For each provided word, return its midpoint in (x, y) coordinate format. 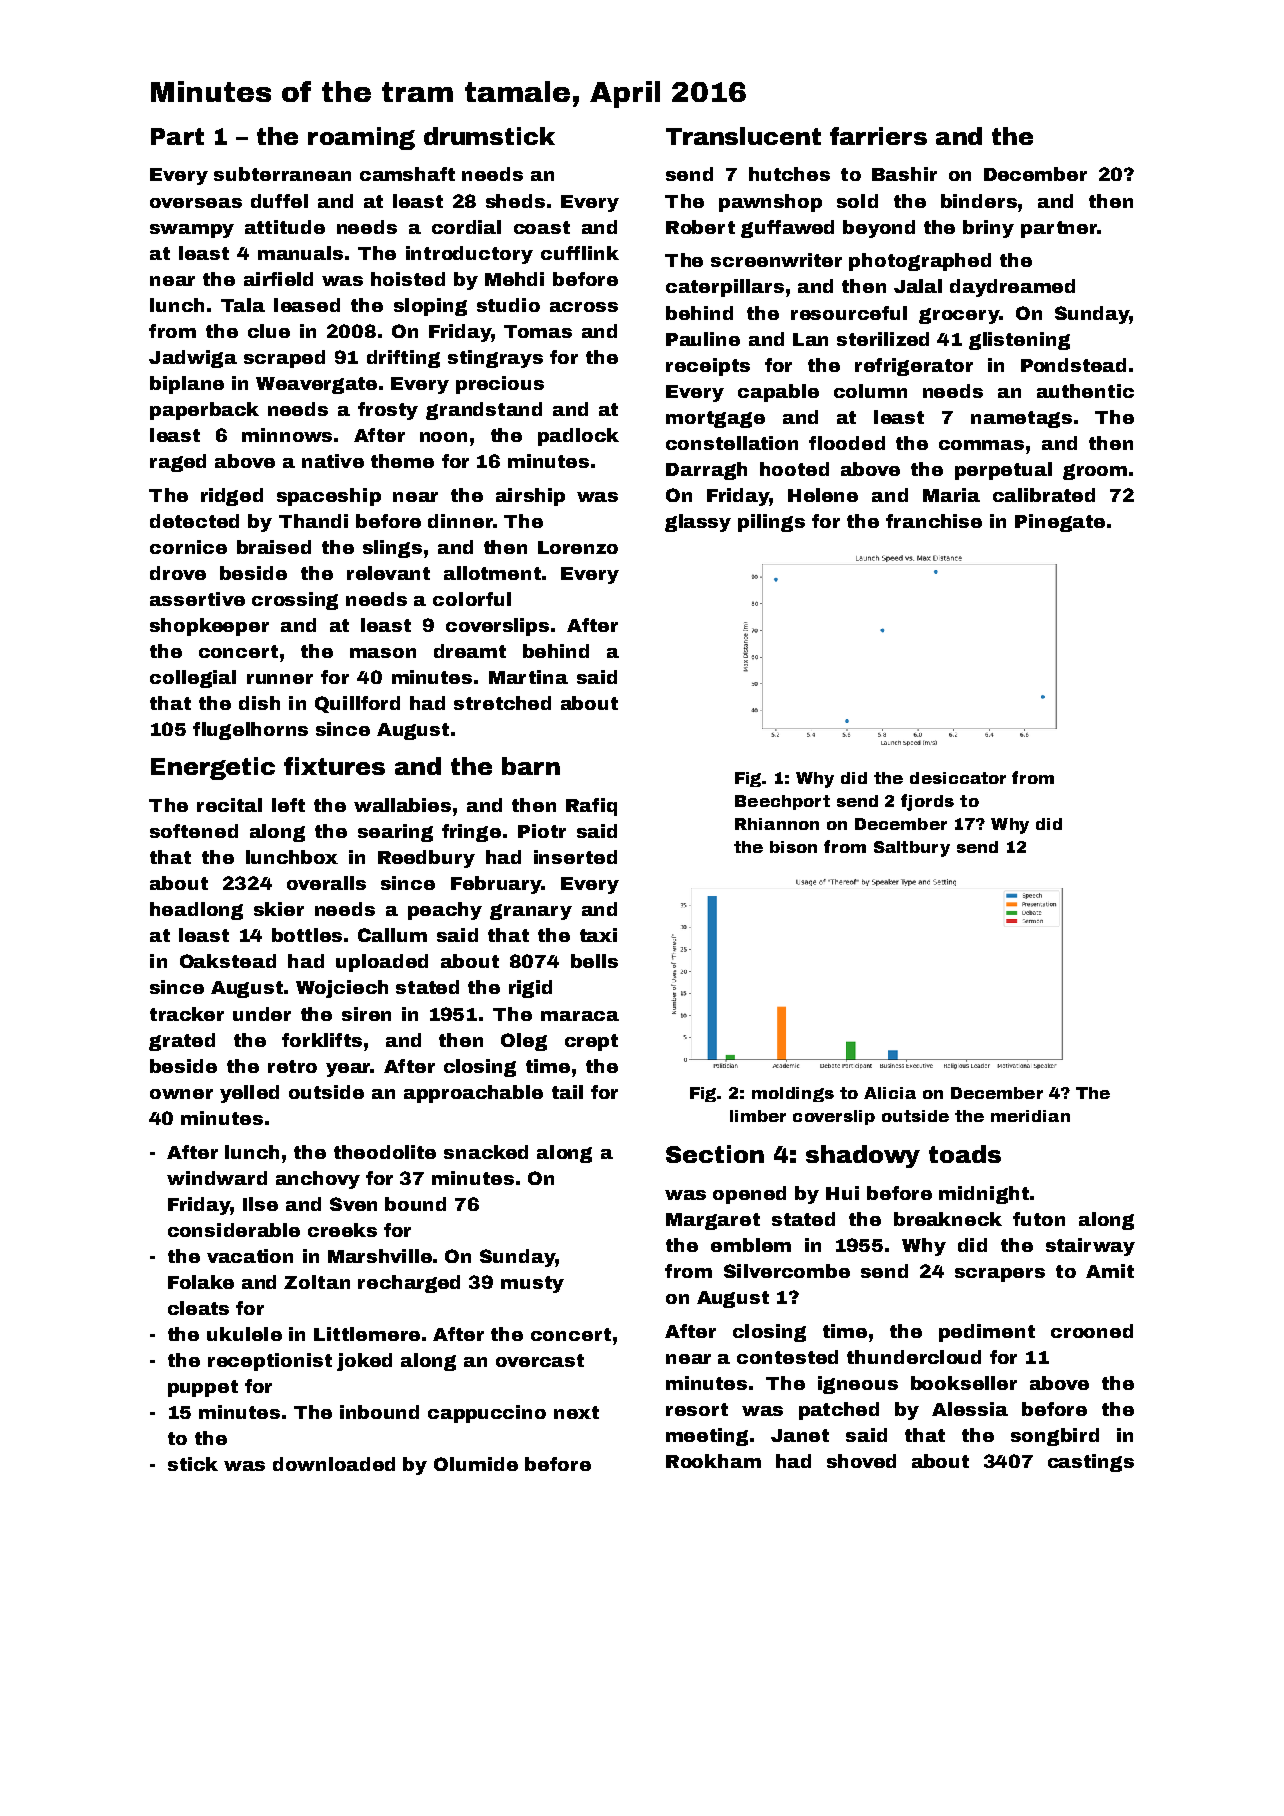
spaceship (329, 497)
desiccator (958, 778)
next (576, 1412)
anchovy (318, 1180)
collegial (193, 679)
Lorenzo (578, 547)
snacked (486, 1152)
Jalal (918, 286)
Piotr (542, 831)
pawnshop (770, 203)
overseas (196, 203)
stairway (1090, 1247)
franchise (934, 521)
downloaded (334, 1464)
